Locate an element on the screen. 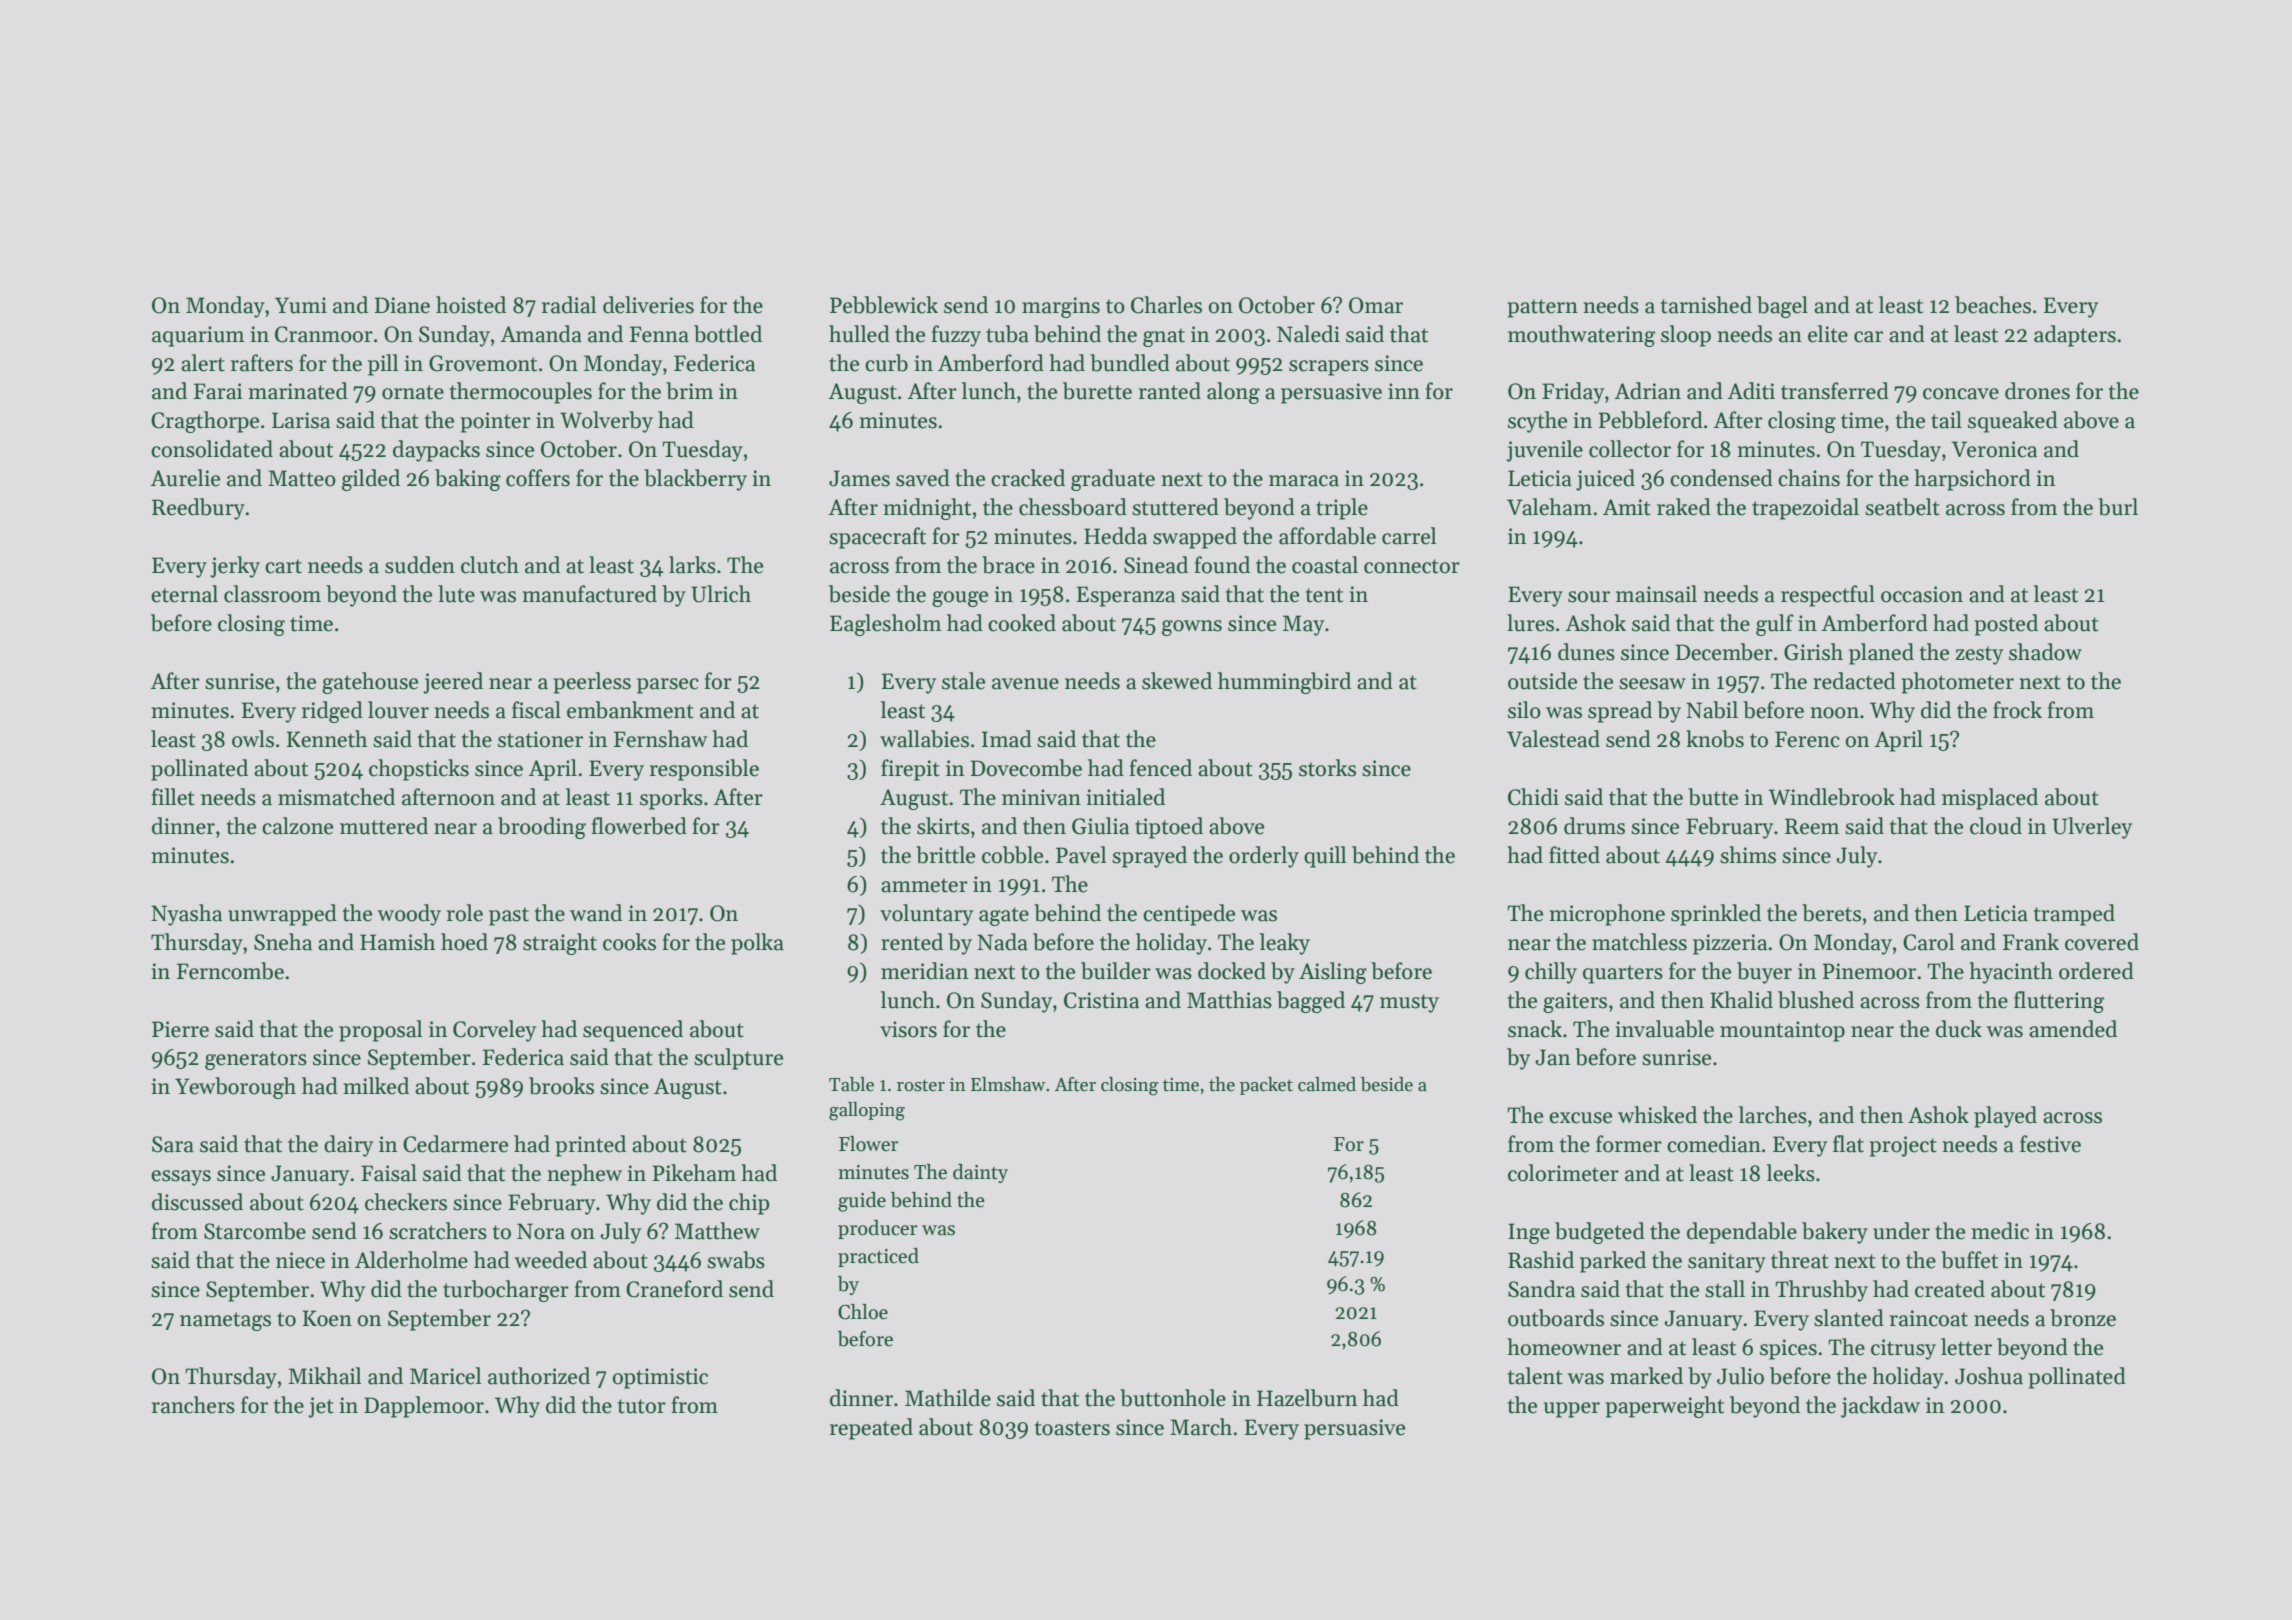 The height and width of the screenshot is (1620, 2292). margins is located at coordinates (1061, 307).
